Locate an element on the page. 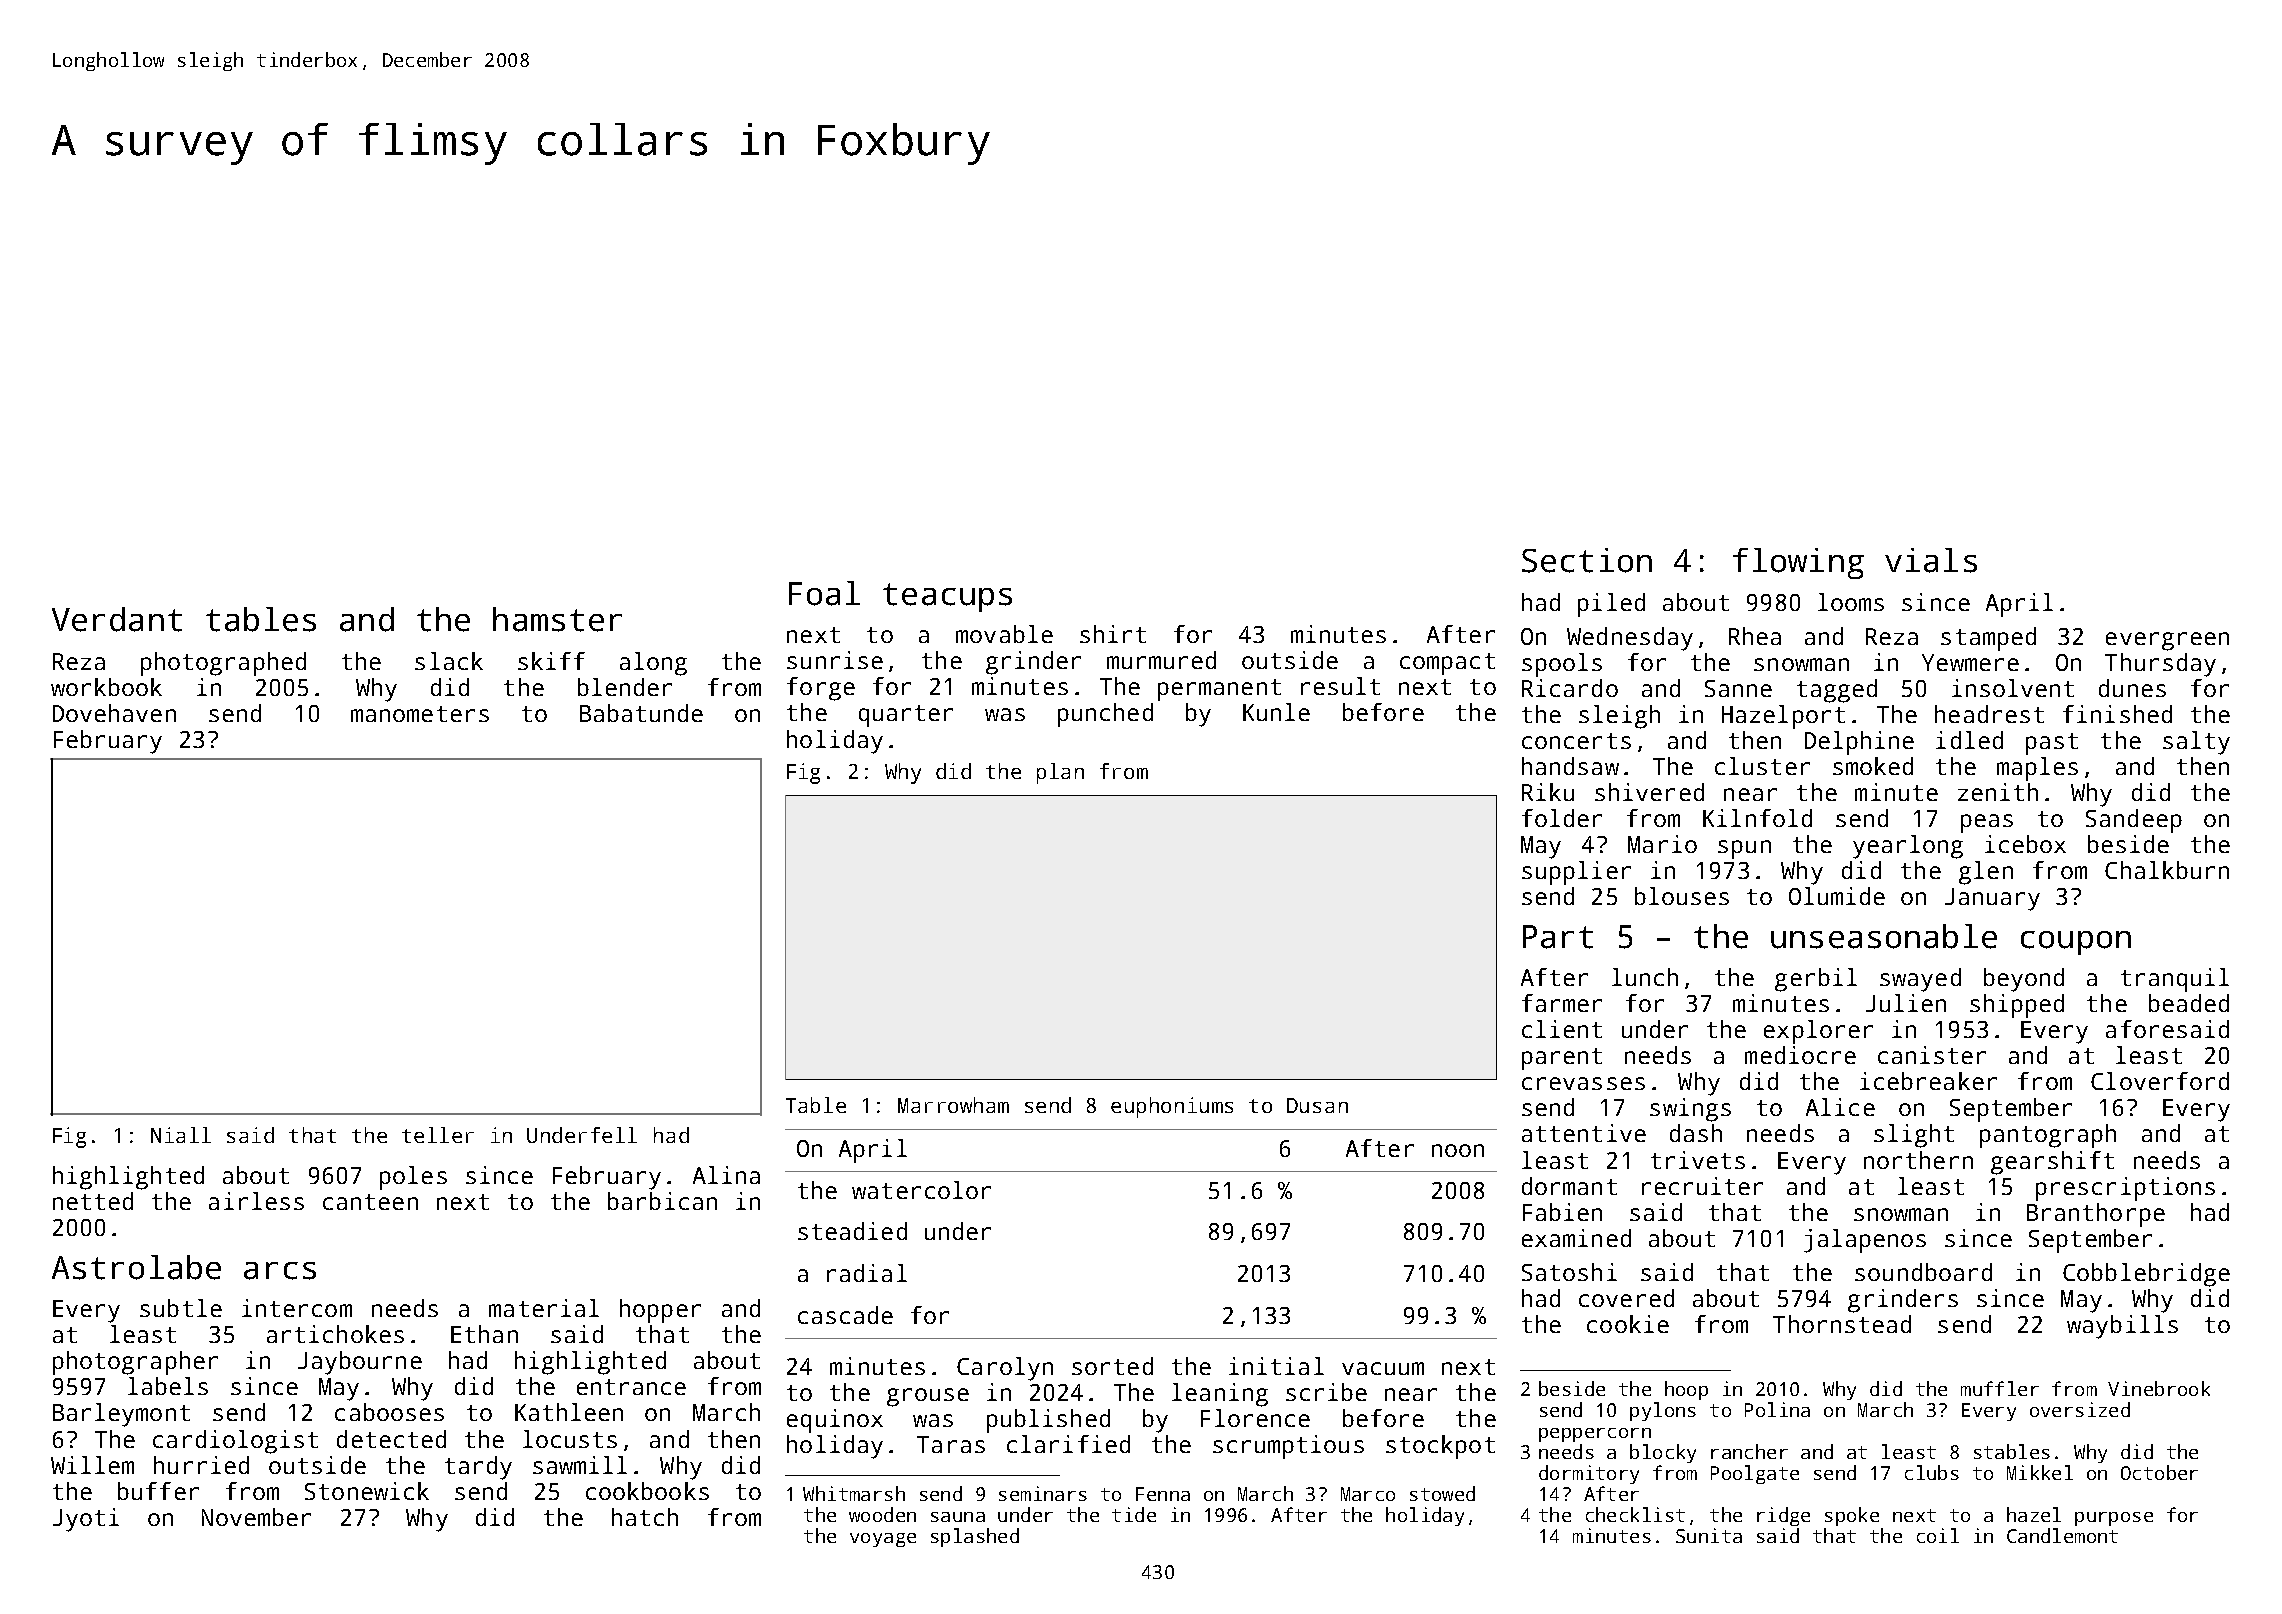 This image has height=1614, width=2282. Sunita is located at coordinates (1709, 1535).
